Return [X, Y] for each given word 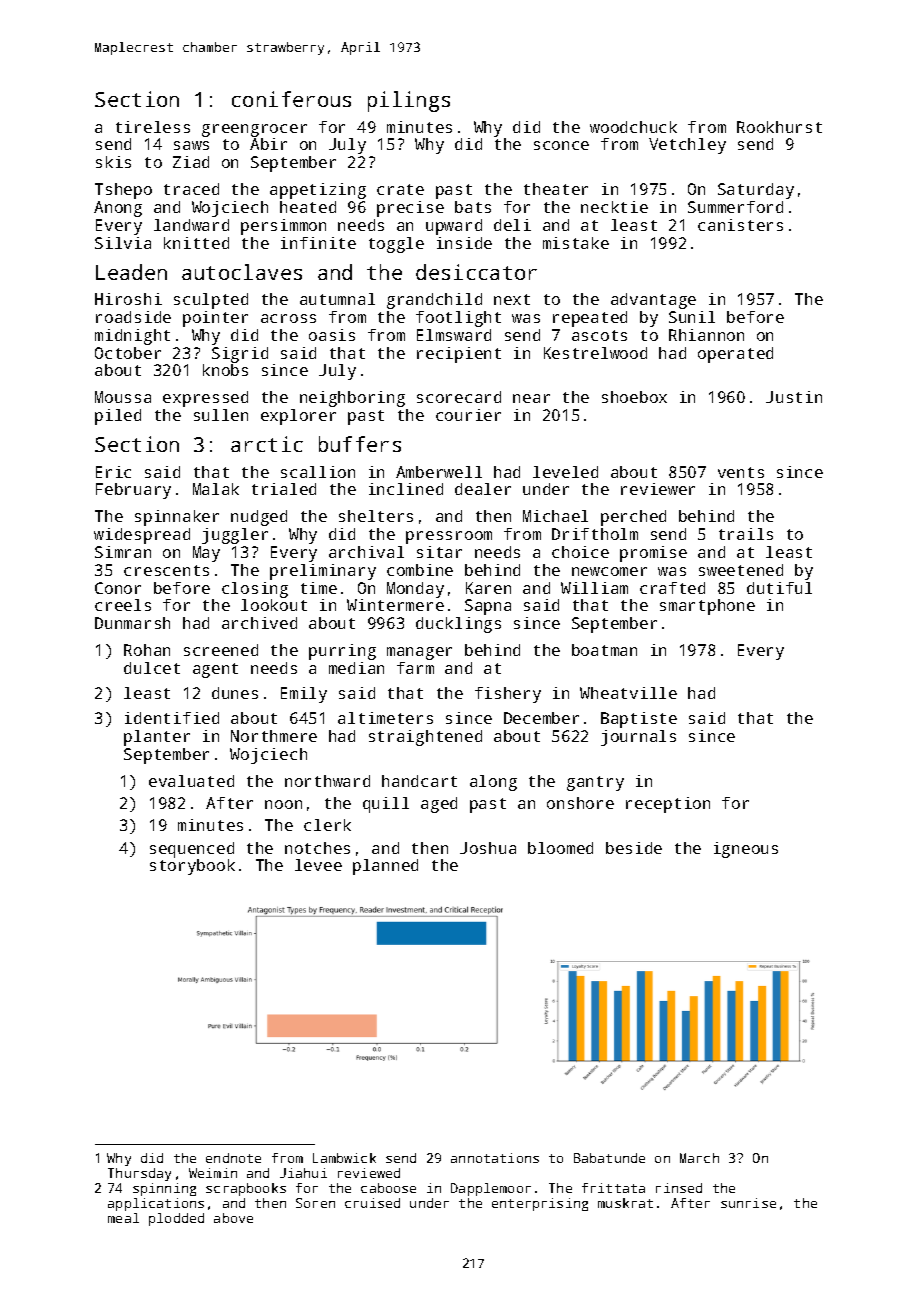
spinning [164, 1189]
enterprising [540, 1204]
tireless [153, 127]
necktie [614, 207]
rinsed [679, 1188]
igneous [746, 850]
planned [385, 867]
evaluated [191, 781]
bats [473, 207]
